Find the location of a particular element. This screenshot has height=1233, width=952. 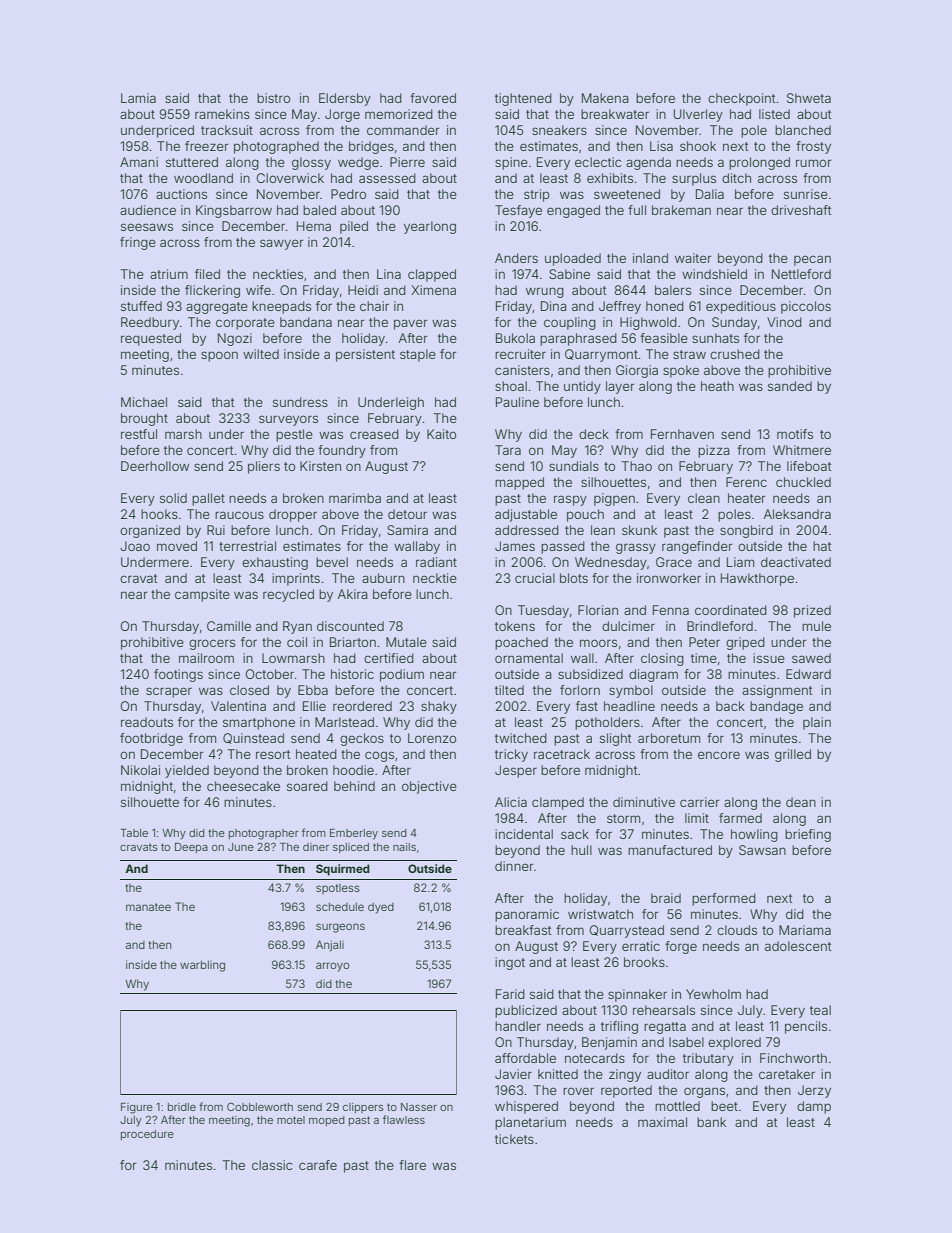

commander is located at coordinates (403, 130).
